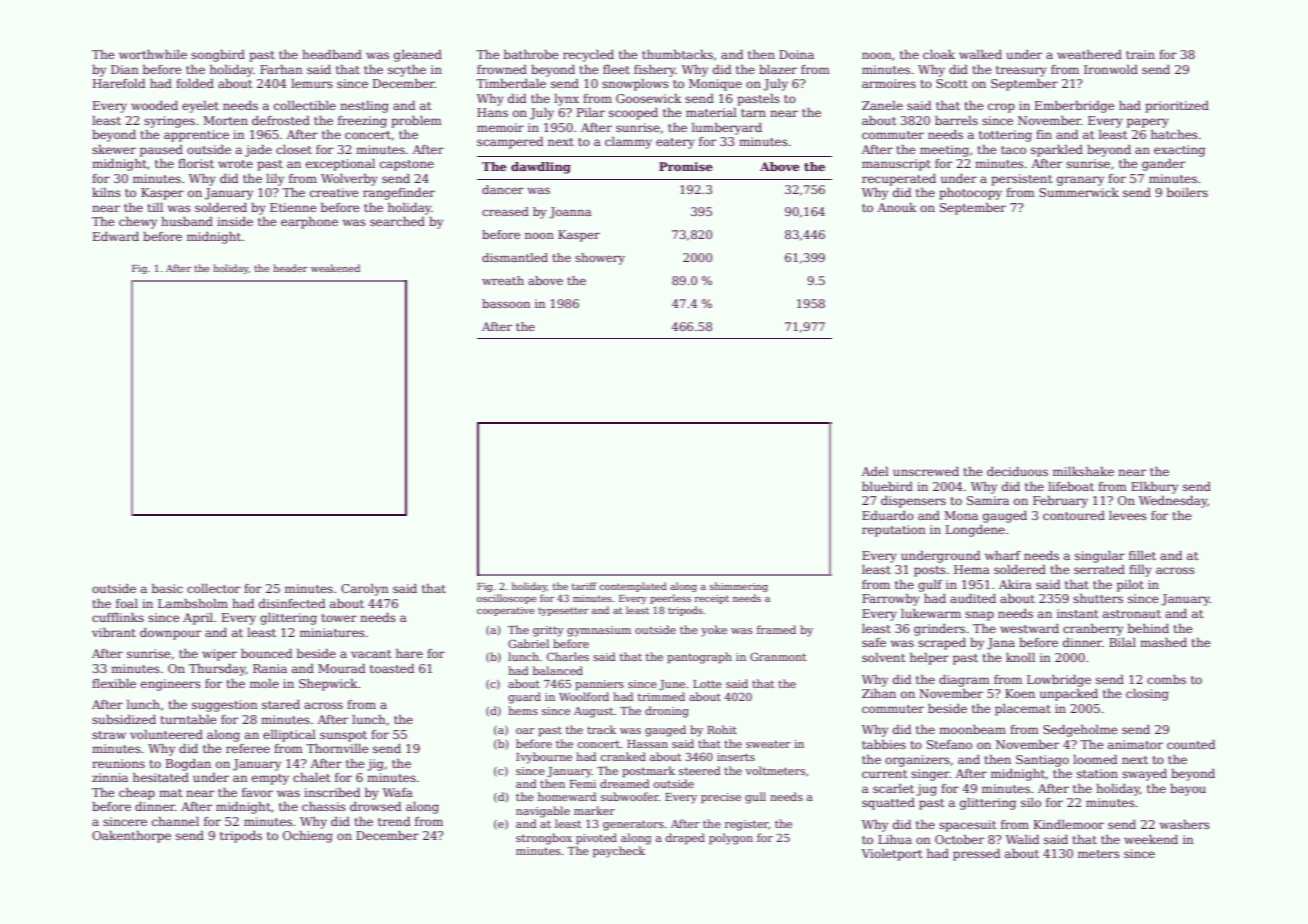 The height and width of the image is (924, 1308). Describe the element at coordinates (332, 54) in the image. I see `headband` at that location.
